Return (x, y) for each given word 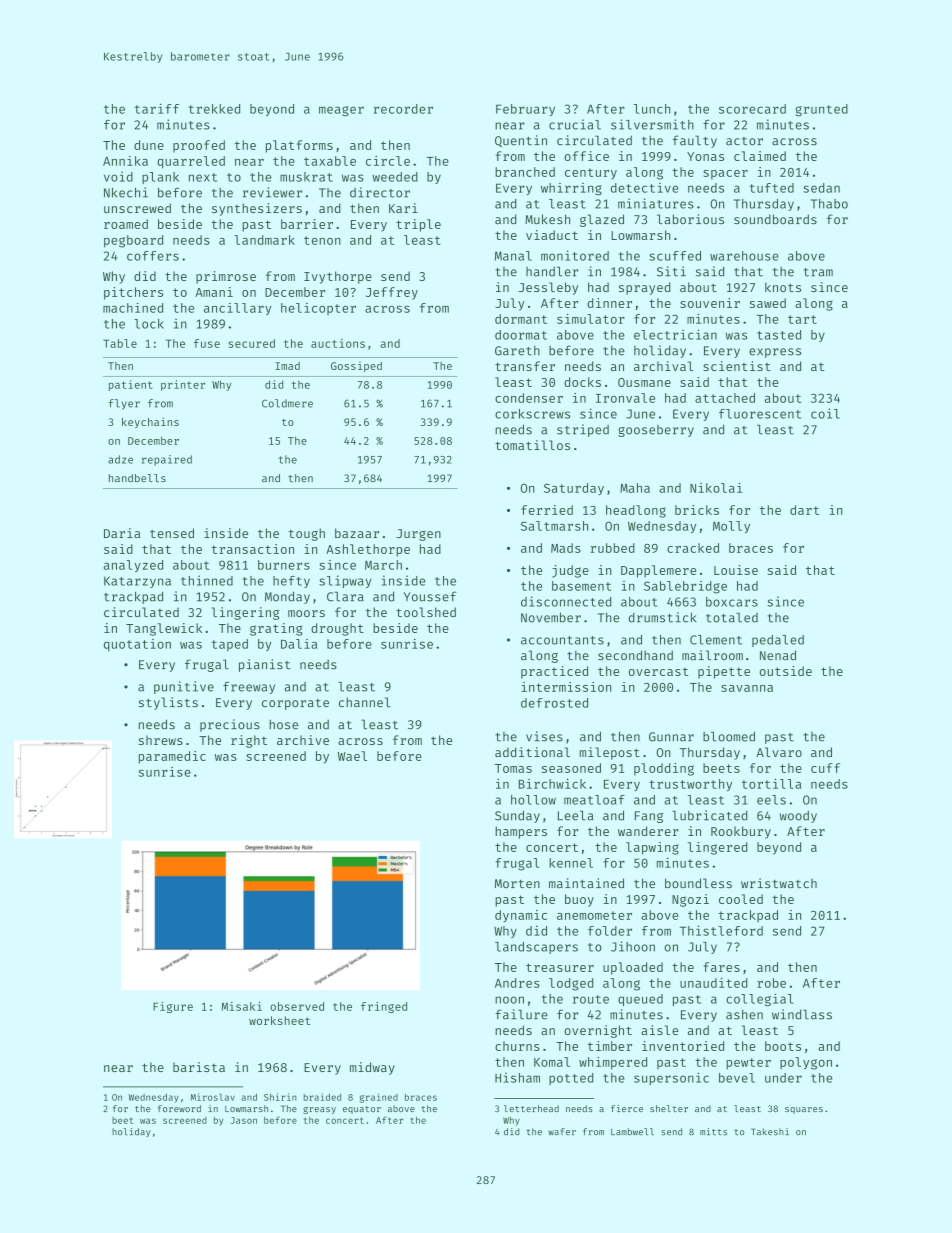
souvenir (710, 303)
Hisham (517, 1078)
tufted (771, 188)
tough (307, 534)
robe (771, 983)
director (380, 192)
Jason (244, 1120)
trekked (214, 109)
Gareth (517, 351)
